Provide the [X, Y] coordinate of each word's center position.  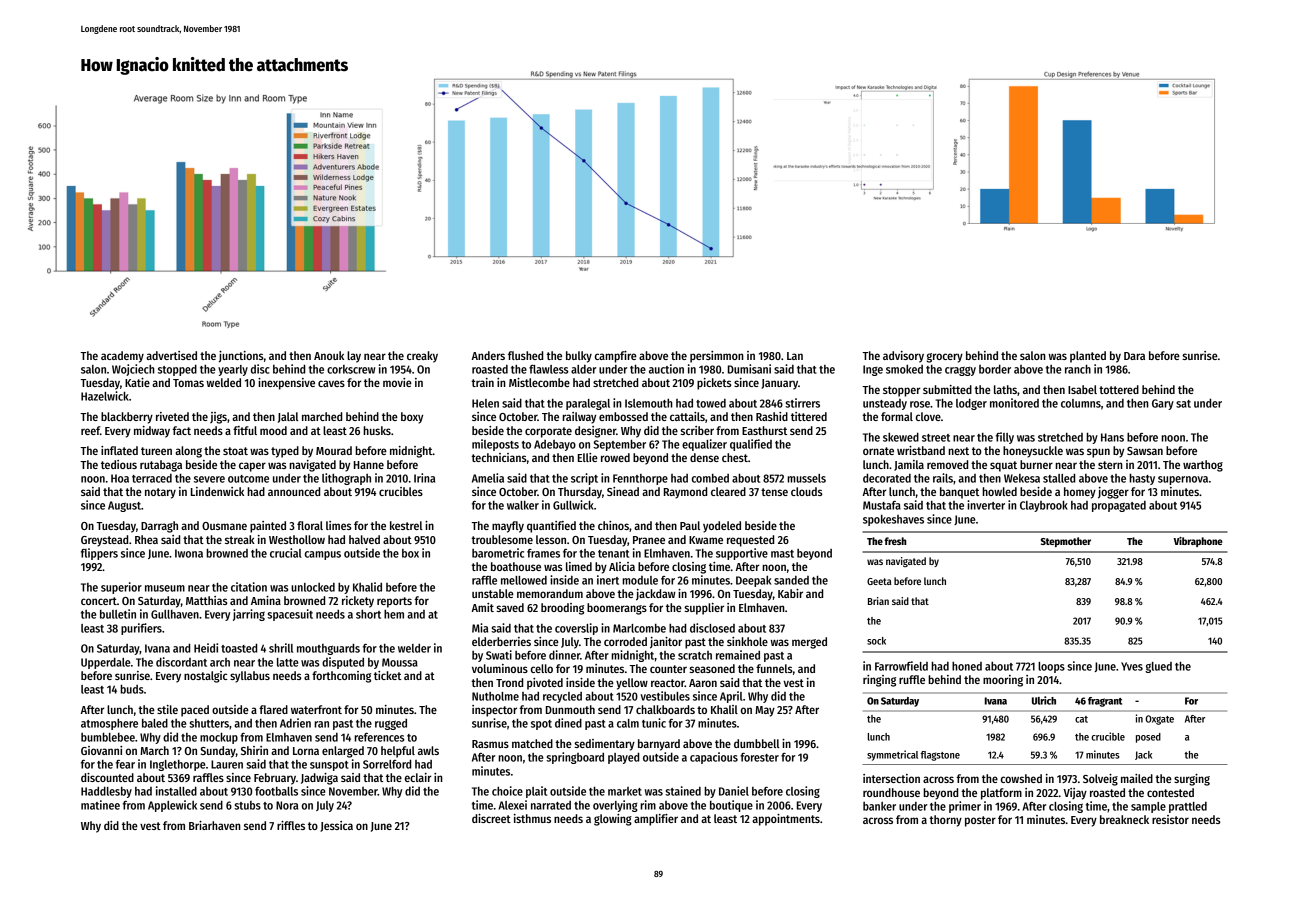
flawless [549, 369]
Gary [1163, 404]
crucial [286, 553]
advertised [171, 355]
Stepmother [1066, 542]
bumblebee [108, 737]
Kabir [790, 593]
